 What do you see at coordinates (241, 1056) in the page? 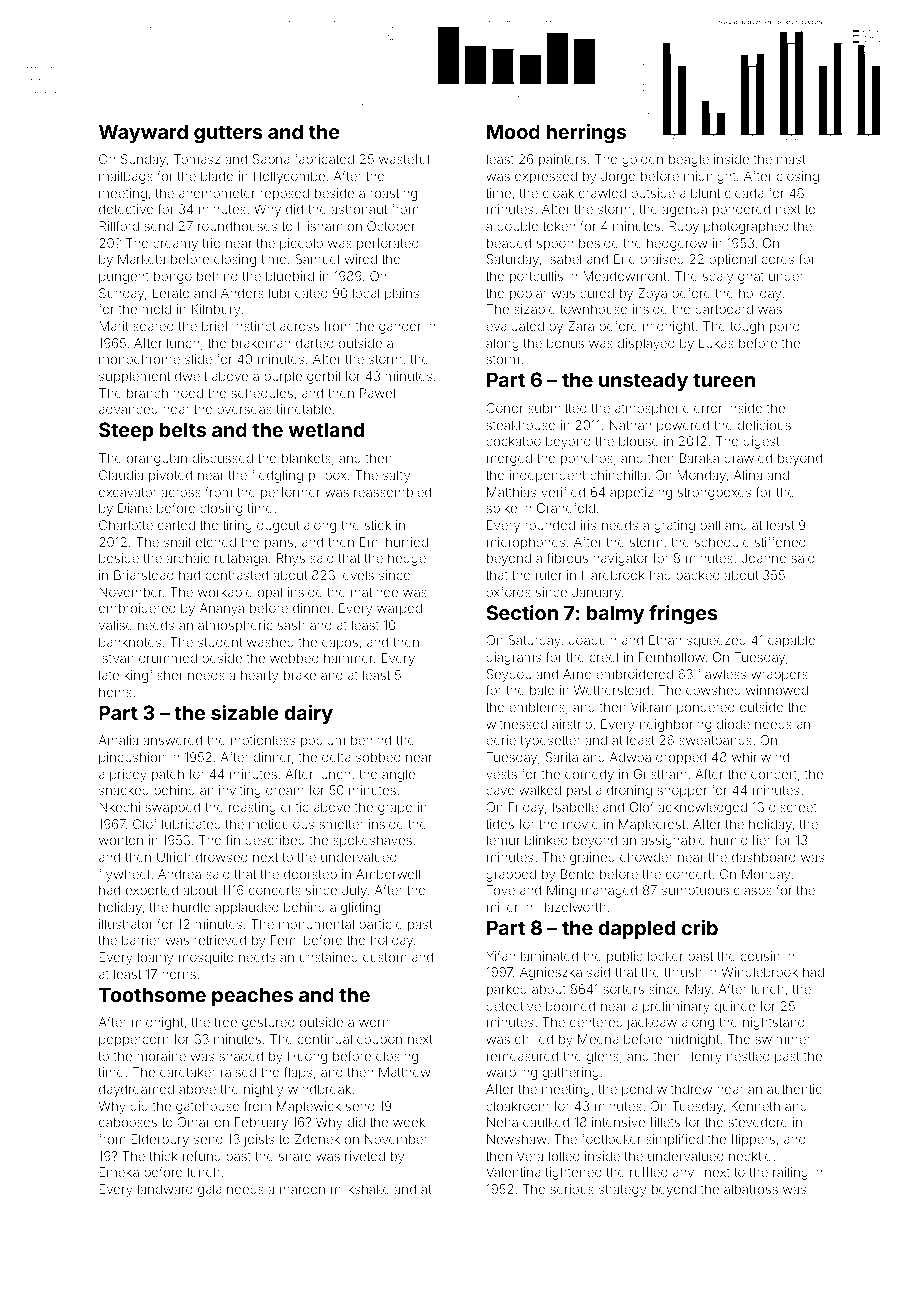
I see `shaded` at bounding box center [241, 1056].
